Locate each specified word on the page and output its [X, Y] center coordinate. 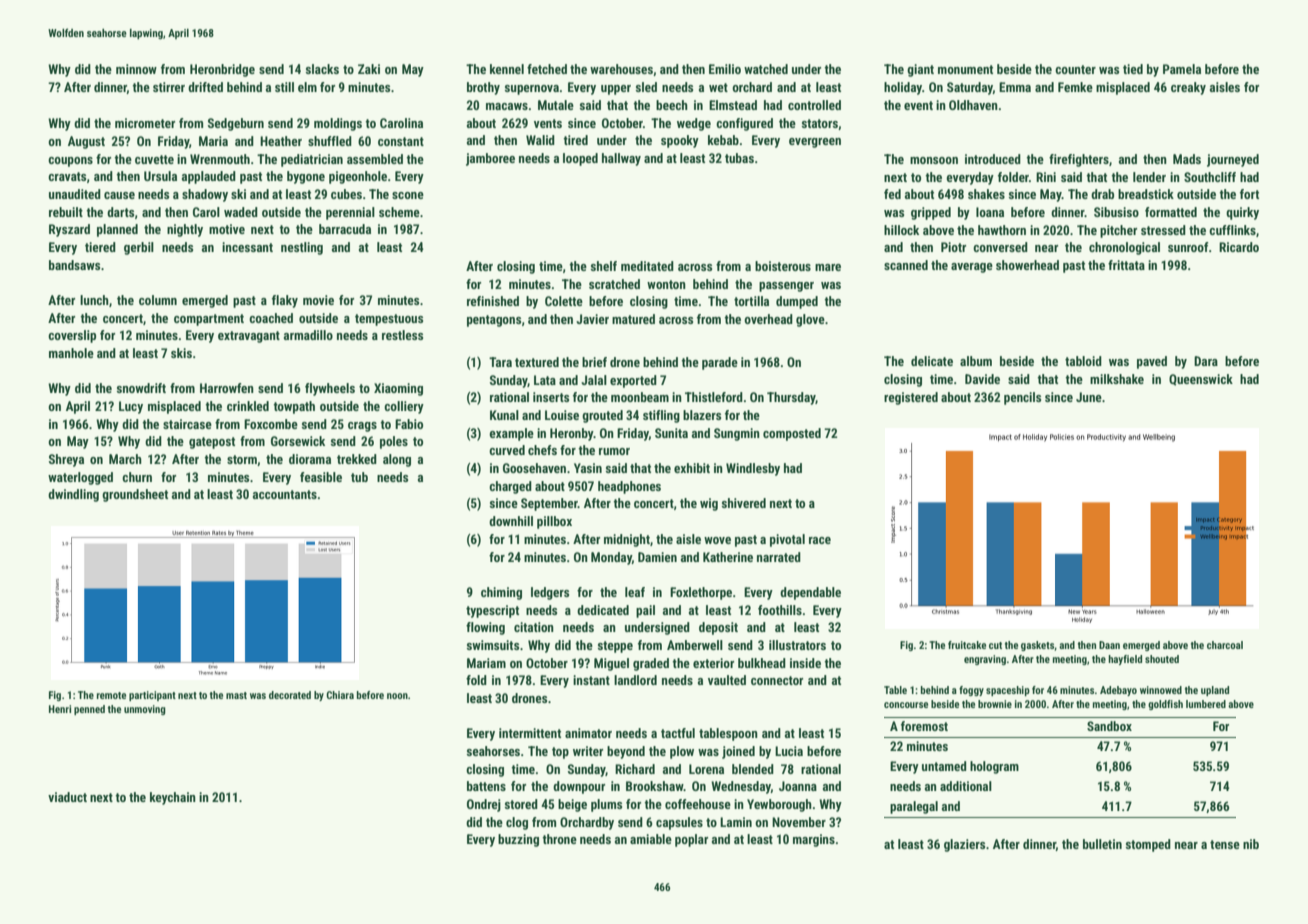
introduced [993, 159]
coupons [70, 162]
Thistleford [714, 397]
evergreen [815, 143]
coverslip [72, 336]
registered [911, 398]
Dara [1206, 361]
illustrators [797, 645]
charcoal [1225, 645]
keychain [173, 798]
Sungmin [737, 434]
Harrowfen [227, 388]
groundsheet [135, 495]
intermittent [530, 733]
